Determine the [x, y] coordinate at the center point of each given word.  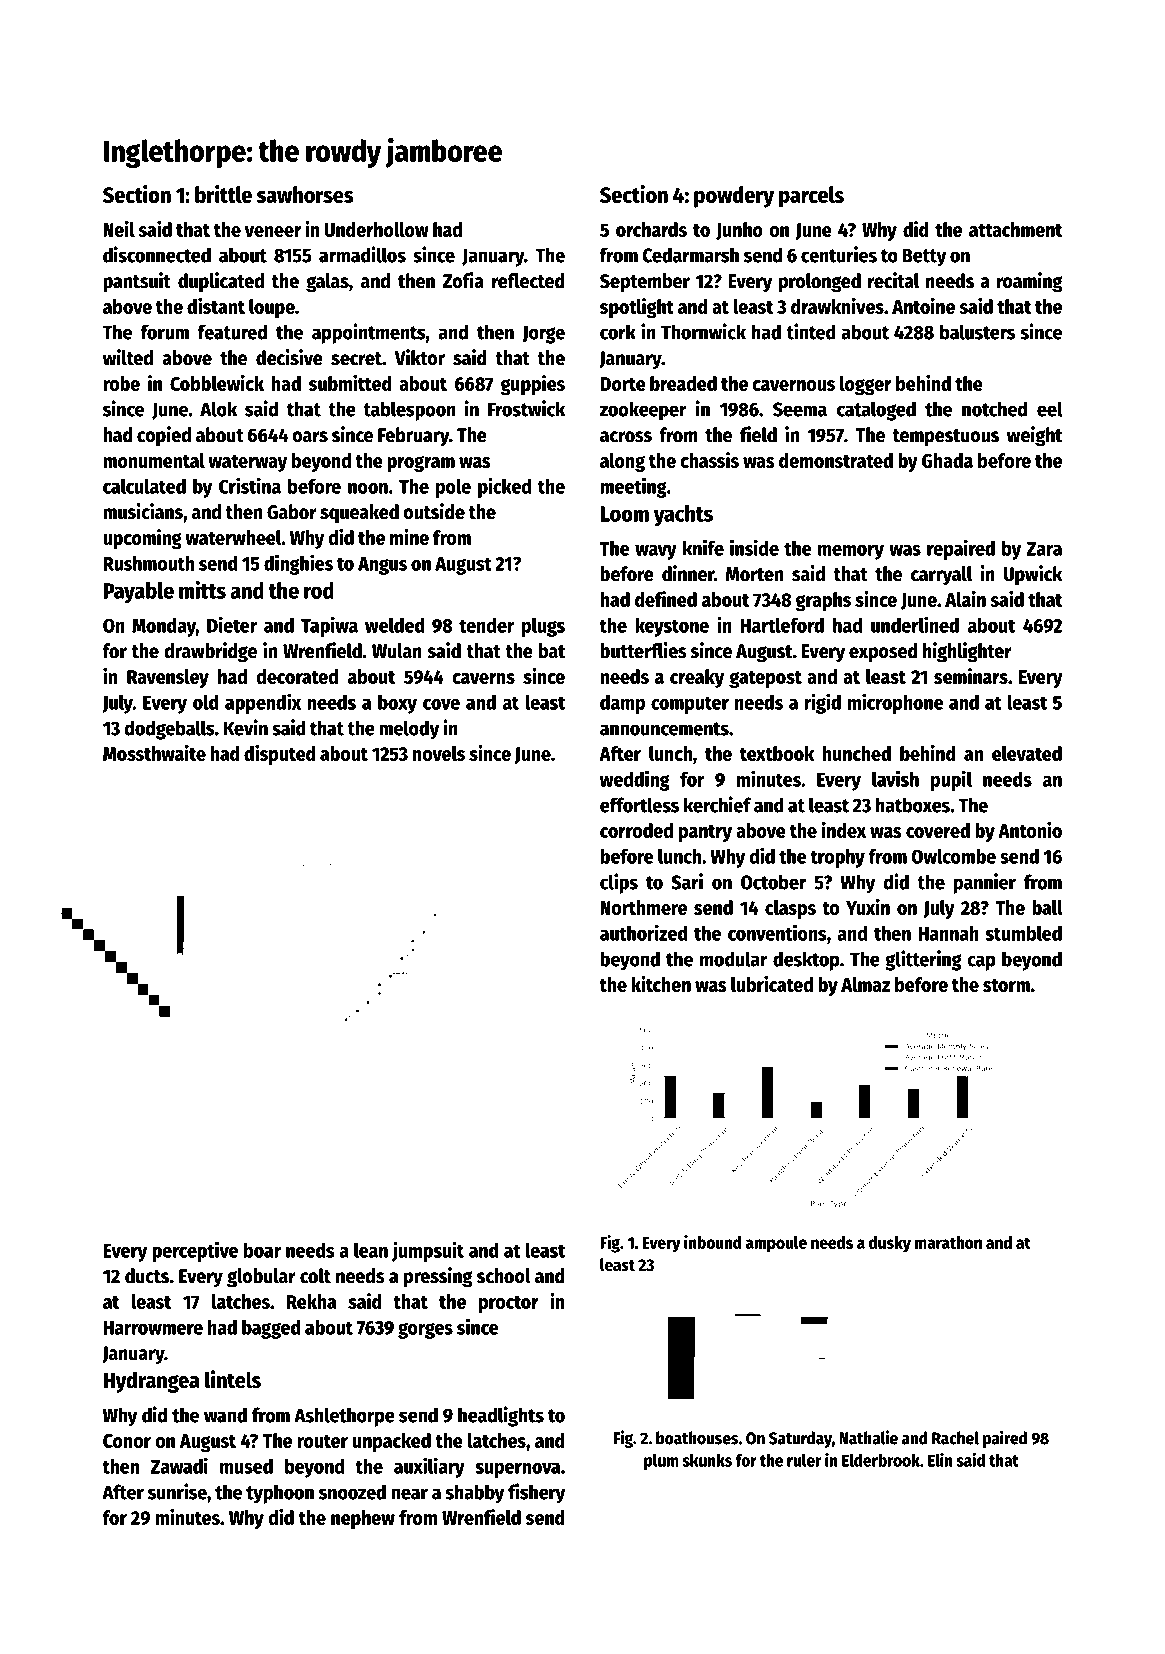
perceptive [195, 1251]
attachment [1015, 229]
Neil [119, 229]
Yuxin [868, 907]
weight [1034, 436]
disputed [280, 755]
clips [619, 883]
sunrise [177, 1491]
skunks [707, 1460]
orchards [651, 229]
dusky [890, 1244]
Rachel [955, 1438]
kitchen [661, 984]
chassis [709, 460]
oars [310, 437]
